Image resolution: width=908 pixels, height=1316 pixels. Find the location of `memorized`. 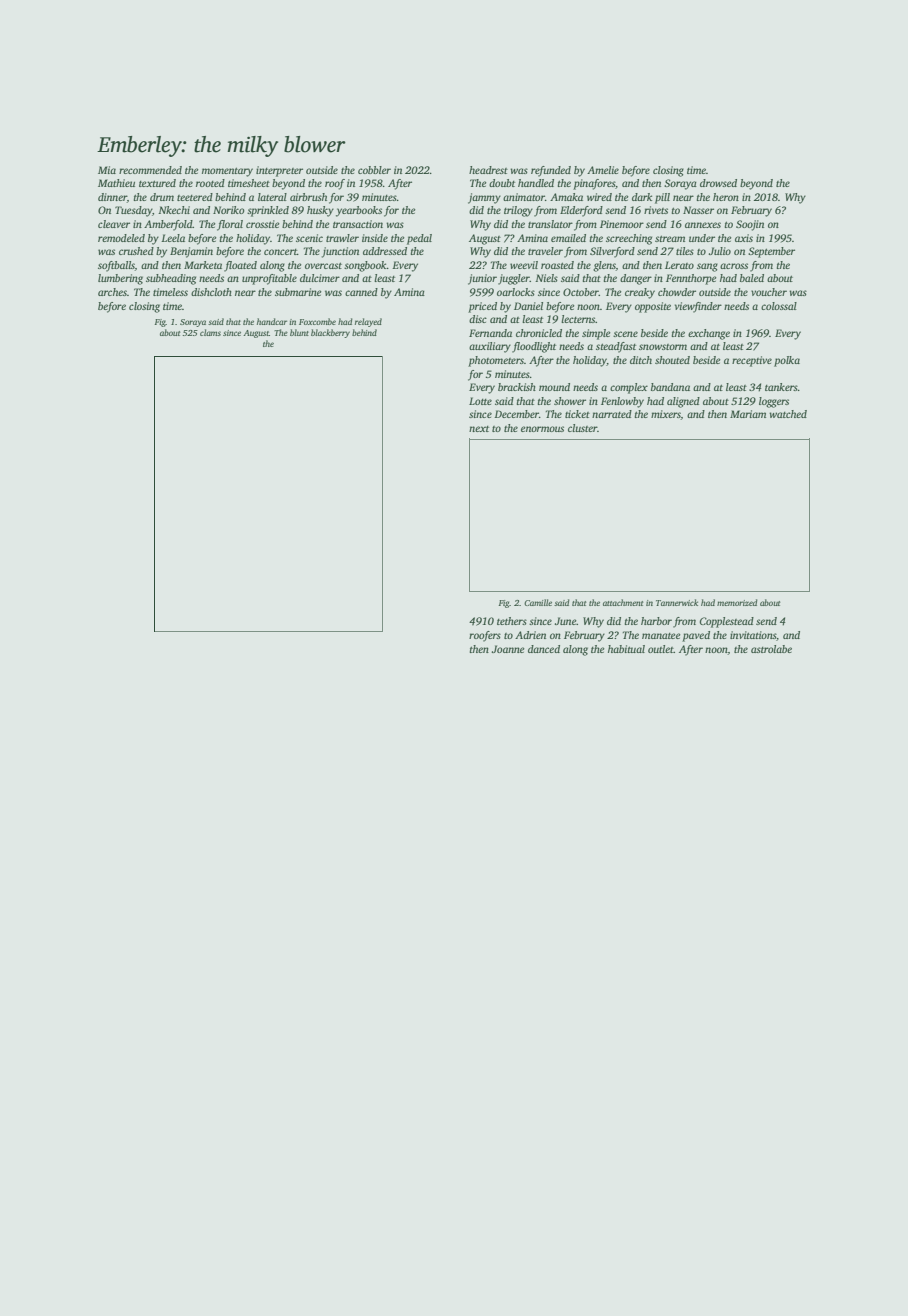

memorized is located at coordinates (737, 602).
